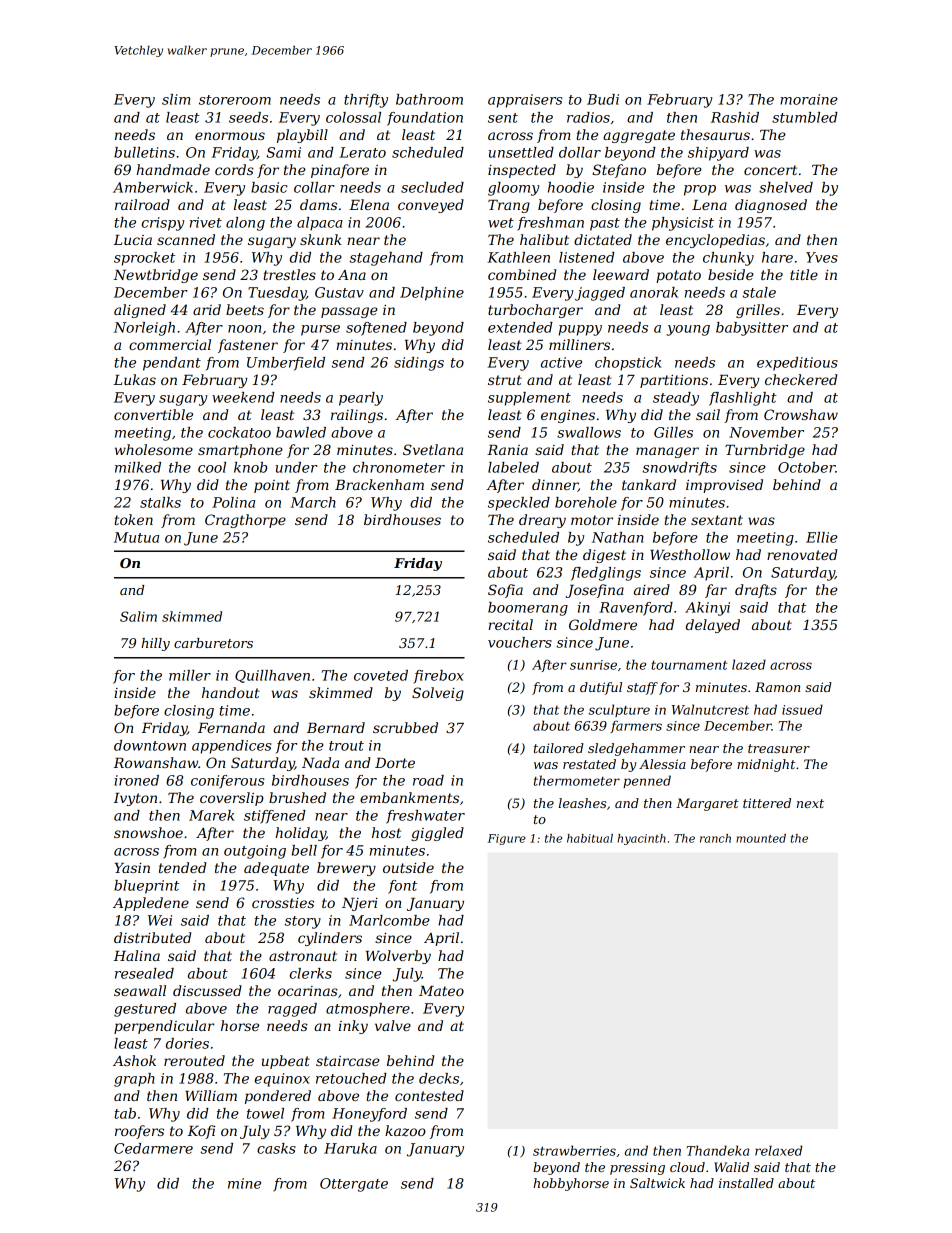 This document has width=952, height=1233. What do you see at coordinates (574, 1150) in the document?
I see `strawberries` at bounding box center [574, 1150].
